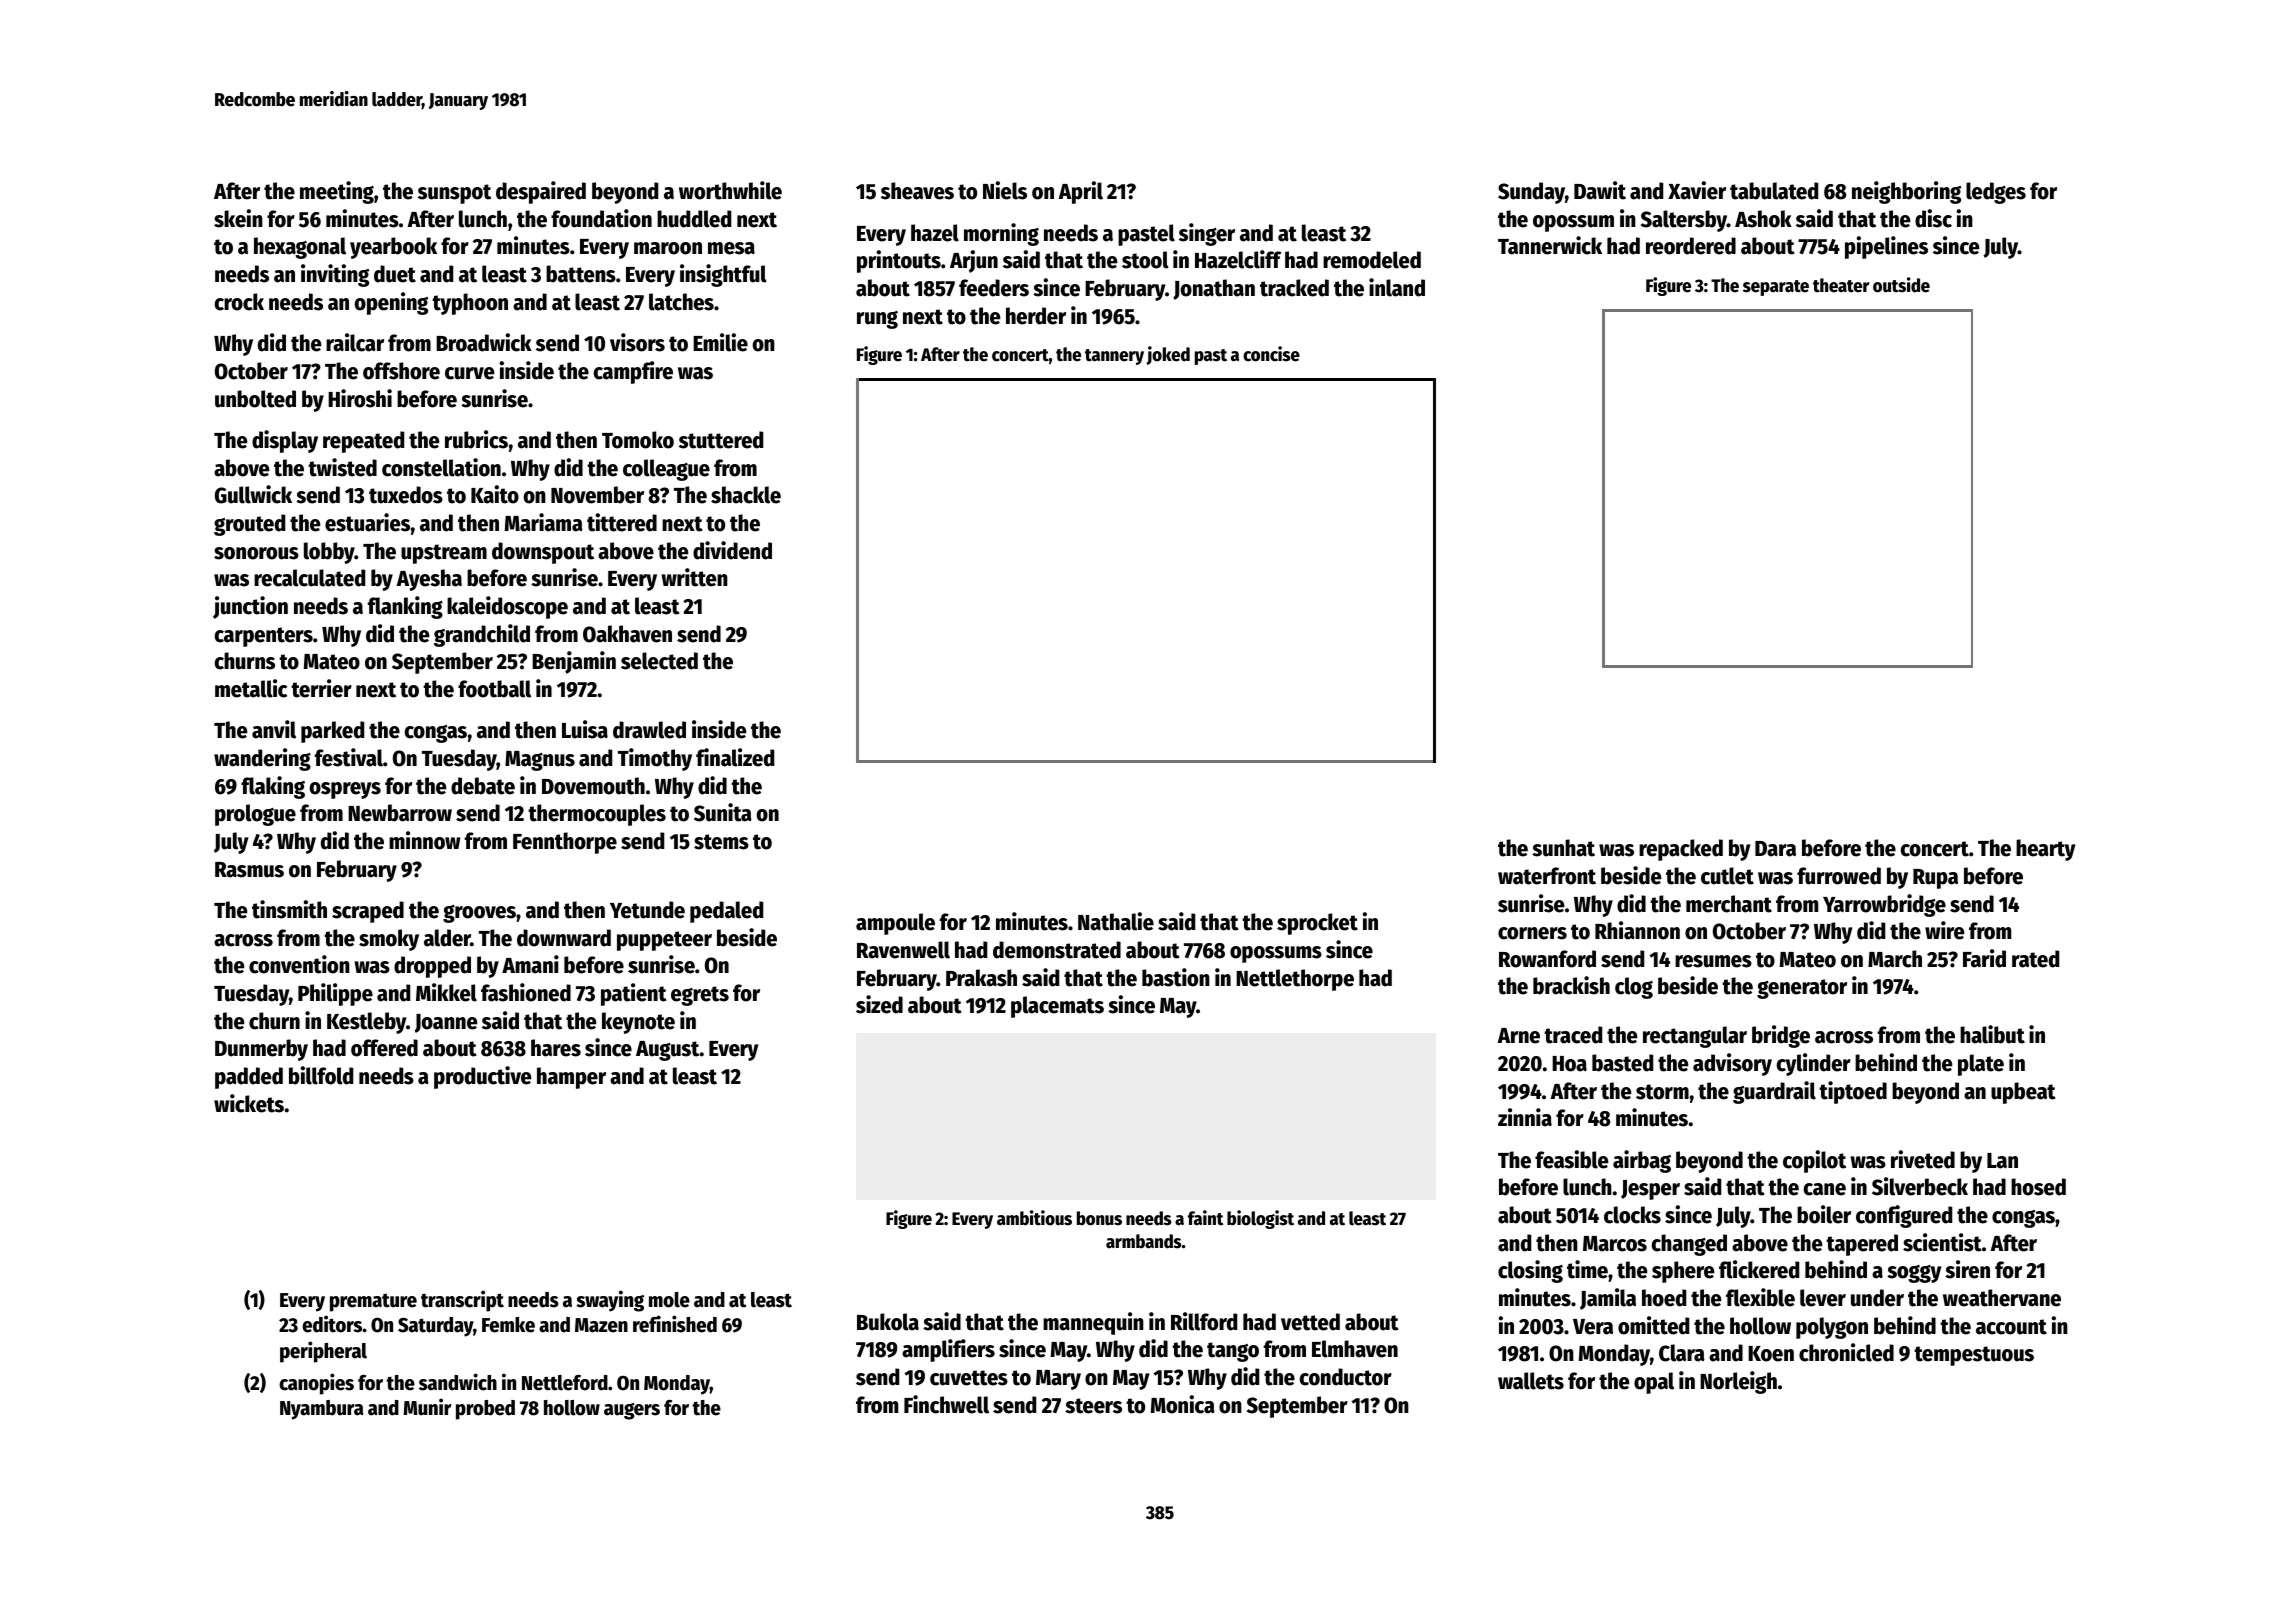 The width and height of the screenshot is (2292, 1620). Describe the element at coordinates (1295, 980) in the screenshot. I see `Nettlethorpe` at that location.
